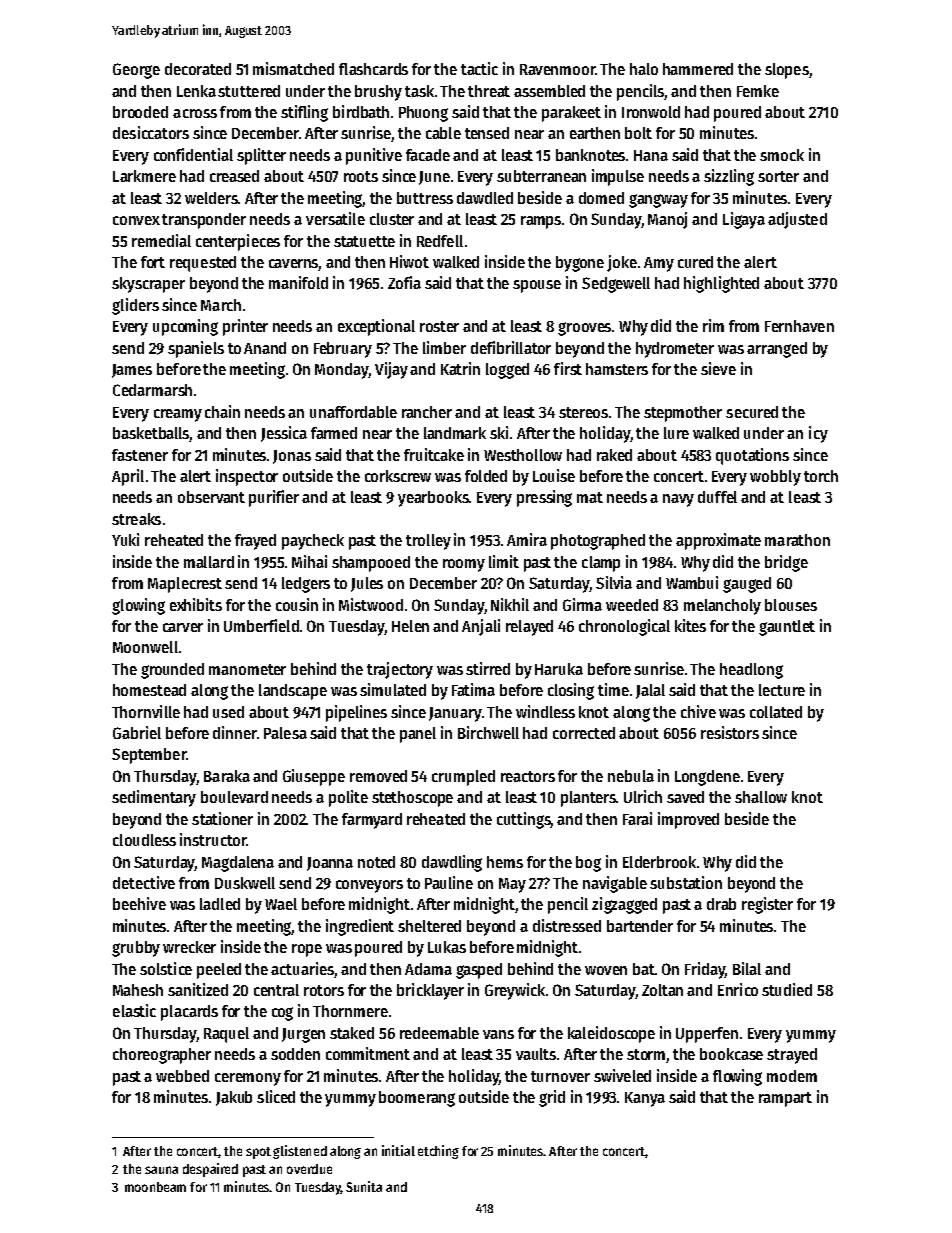  Describe the element at coordinates (209, 562) in the image. I see `mallard` at that location.
